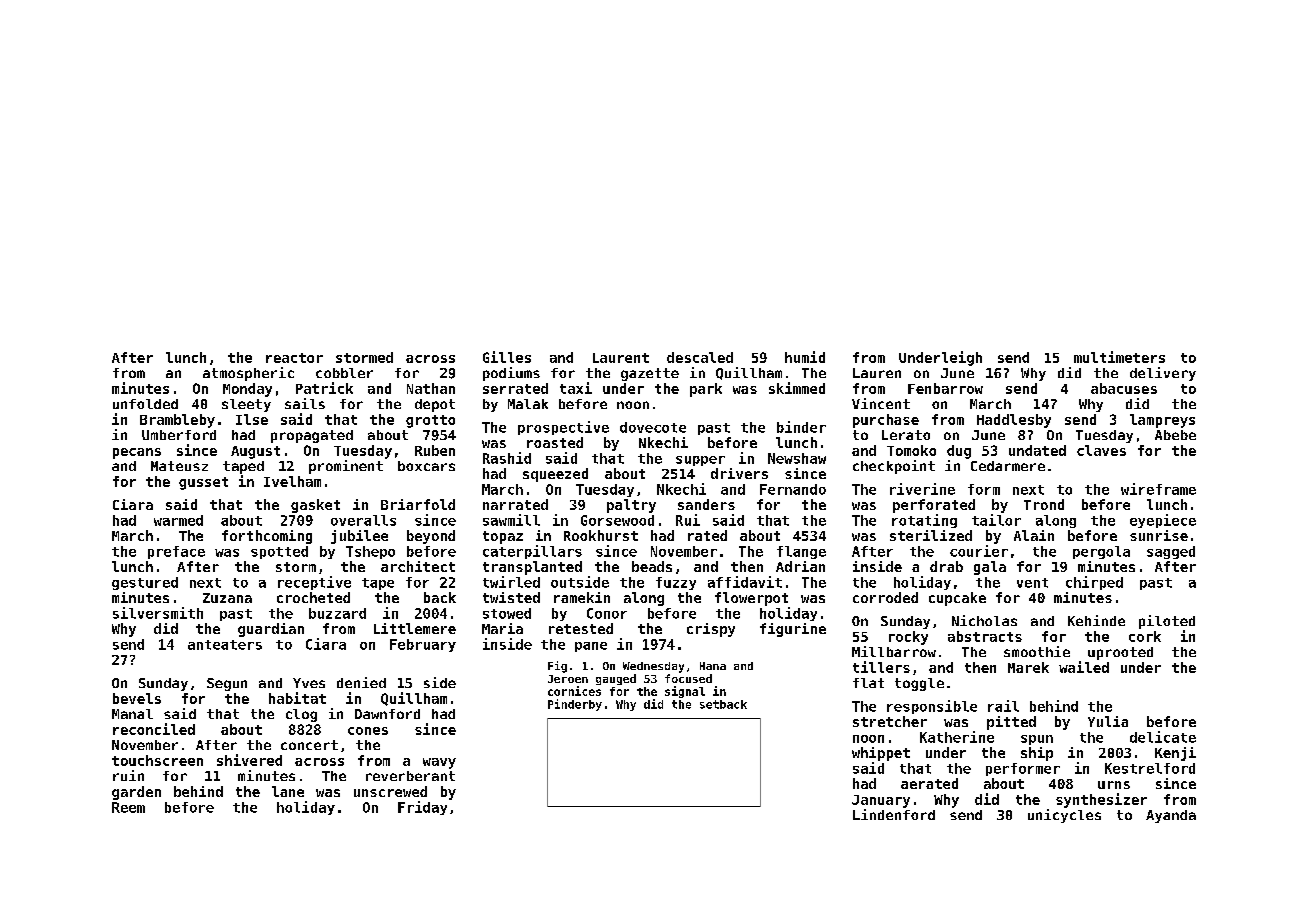 The height and width of the image is (924, 1308). I want to click on depot, so click(435, 405).
